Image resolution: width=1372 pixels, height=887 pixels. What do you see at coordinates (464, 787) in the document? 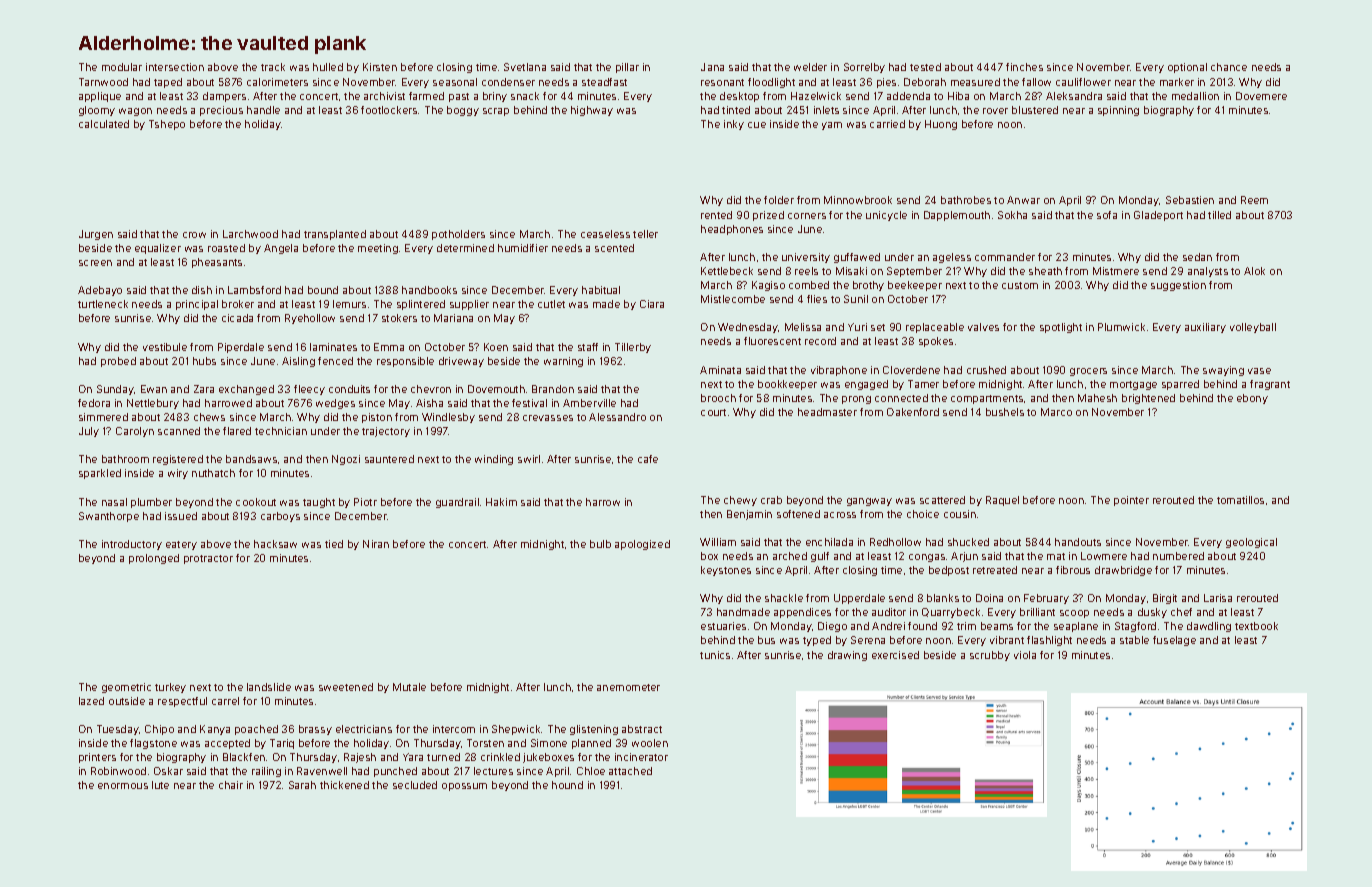
I see `opossum` at bounding box center [464, 787].
